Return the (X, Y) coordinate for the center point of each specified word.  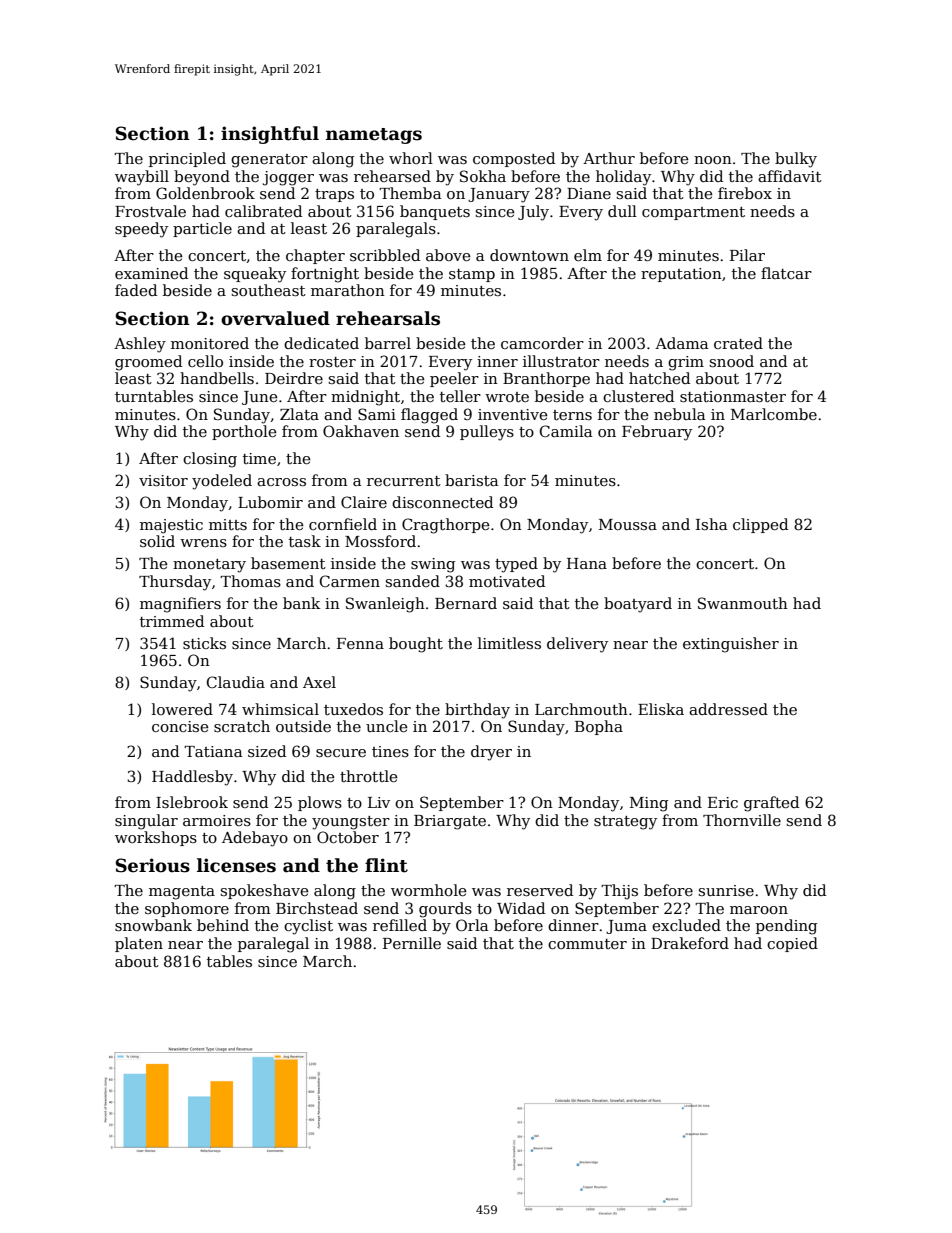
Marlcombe (774, 414)
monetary (209, 566)
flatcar (786, 273)
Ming (649, 804)
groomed (148, 363)
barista (471, 480)
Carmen (350, 581)
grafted (771, 804)
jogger (288, 178)
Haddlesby (192, 778)
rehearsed (392, 176)
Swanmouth (743, 603)
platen (139, 944)
